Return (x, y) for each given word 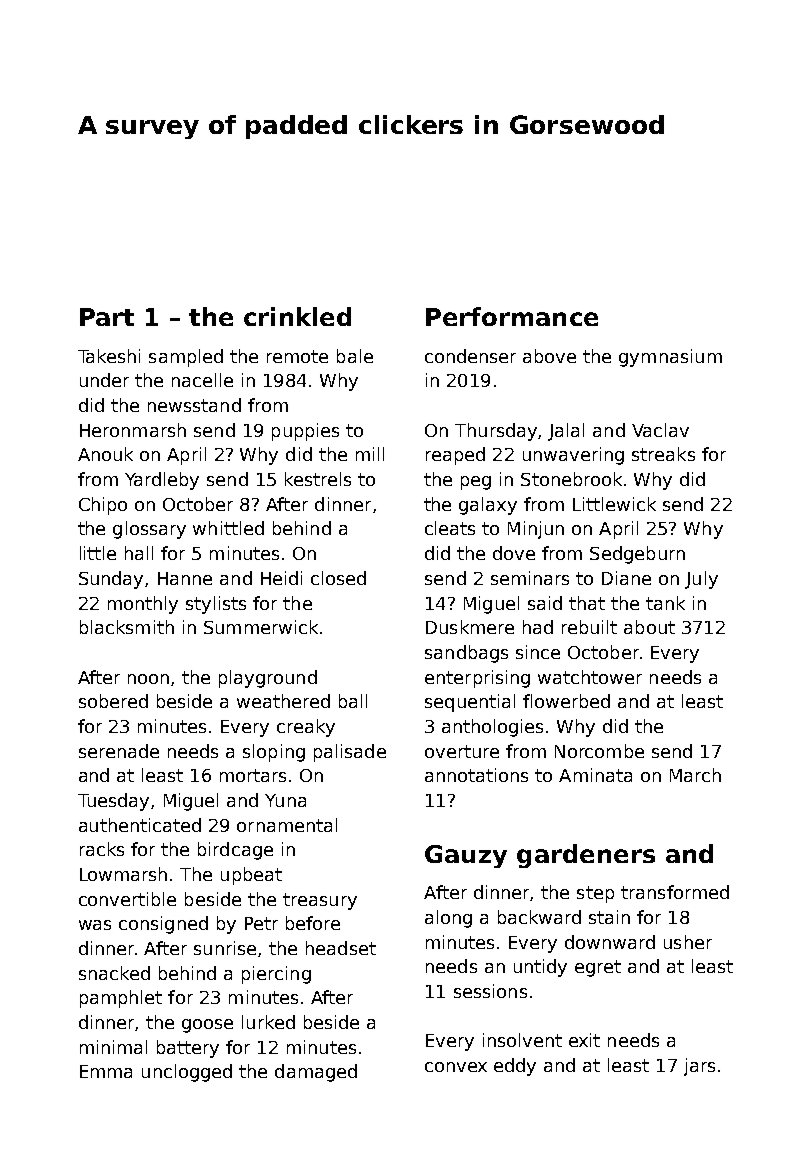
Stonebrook (571, 479)
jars (699, 1067)
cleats (450, 528)
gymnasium (670, 358)
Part (107, 317)
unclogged (187, 1073)
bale (355, 356)
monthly (143, 605)
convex (456, 1067)
